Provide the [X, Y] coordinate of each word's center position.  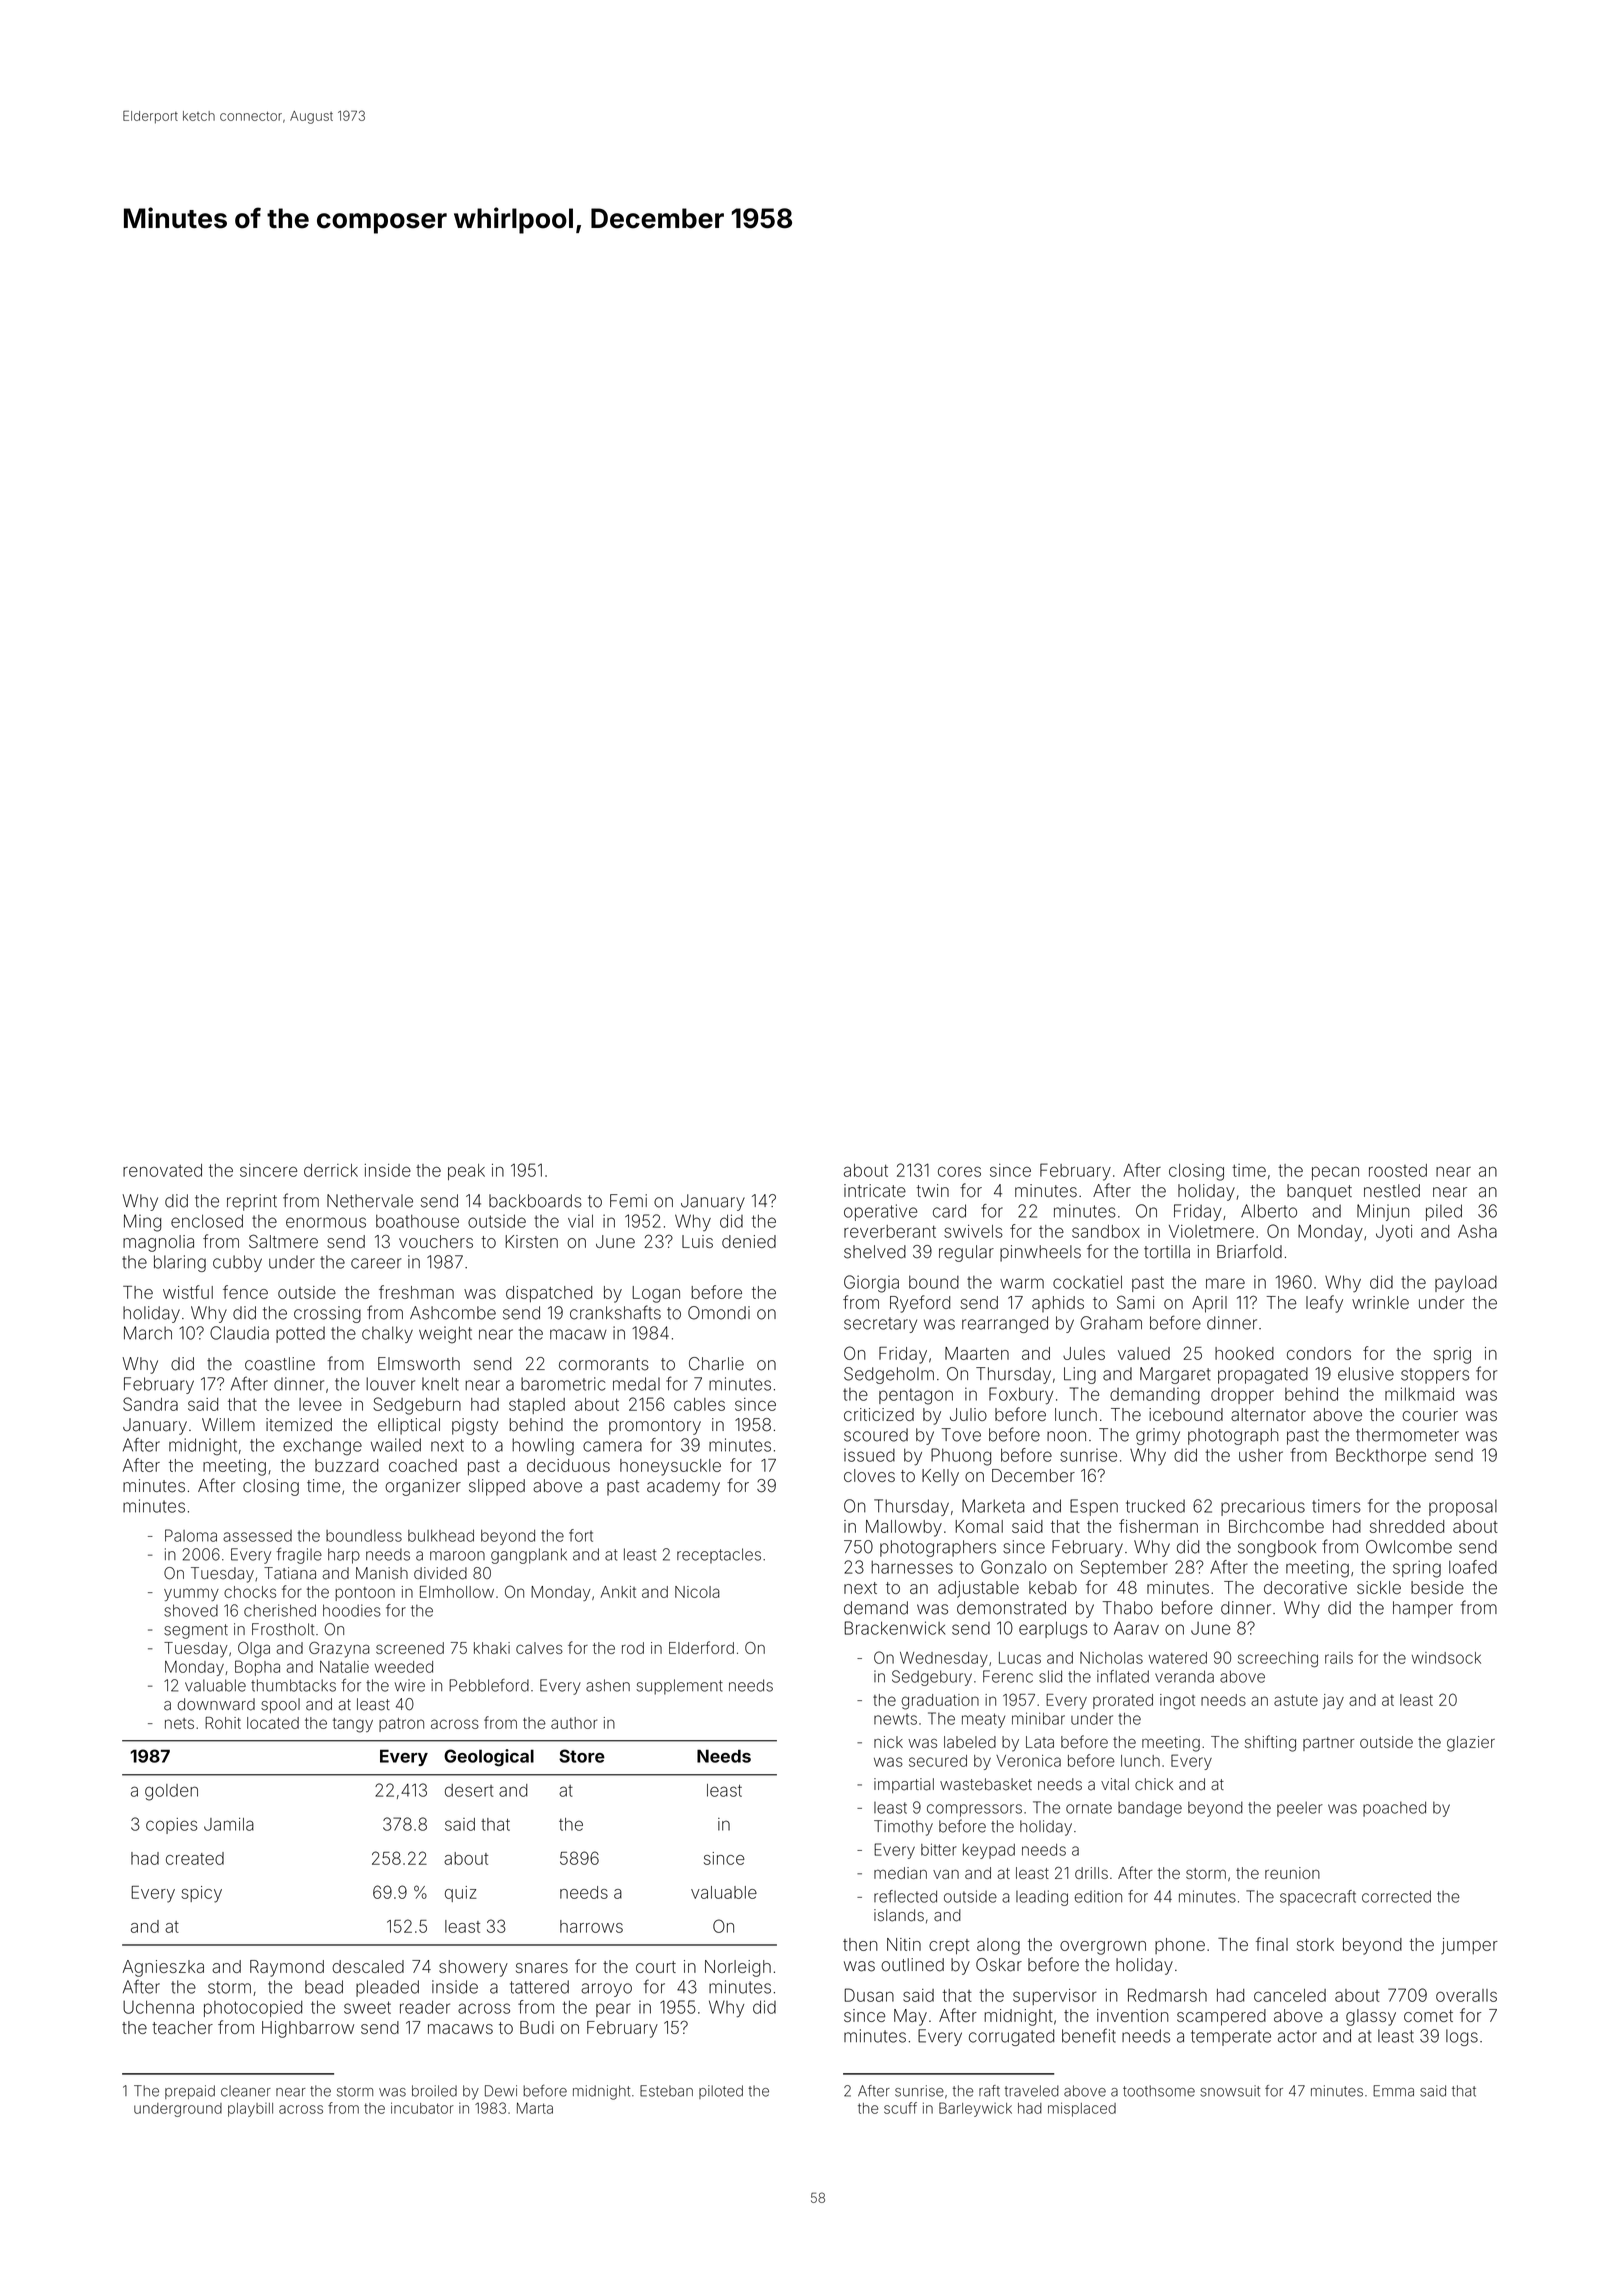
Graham [1111, 1323]
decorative [1305, 1587]
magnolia [158, 1243]
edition [1098, 1896]
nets [179, 1723]
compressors [974, 1810]
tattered [539, 1987]
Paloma [191, 1535]
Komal [979, 1526]
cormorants [604, 1364]
